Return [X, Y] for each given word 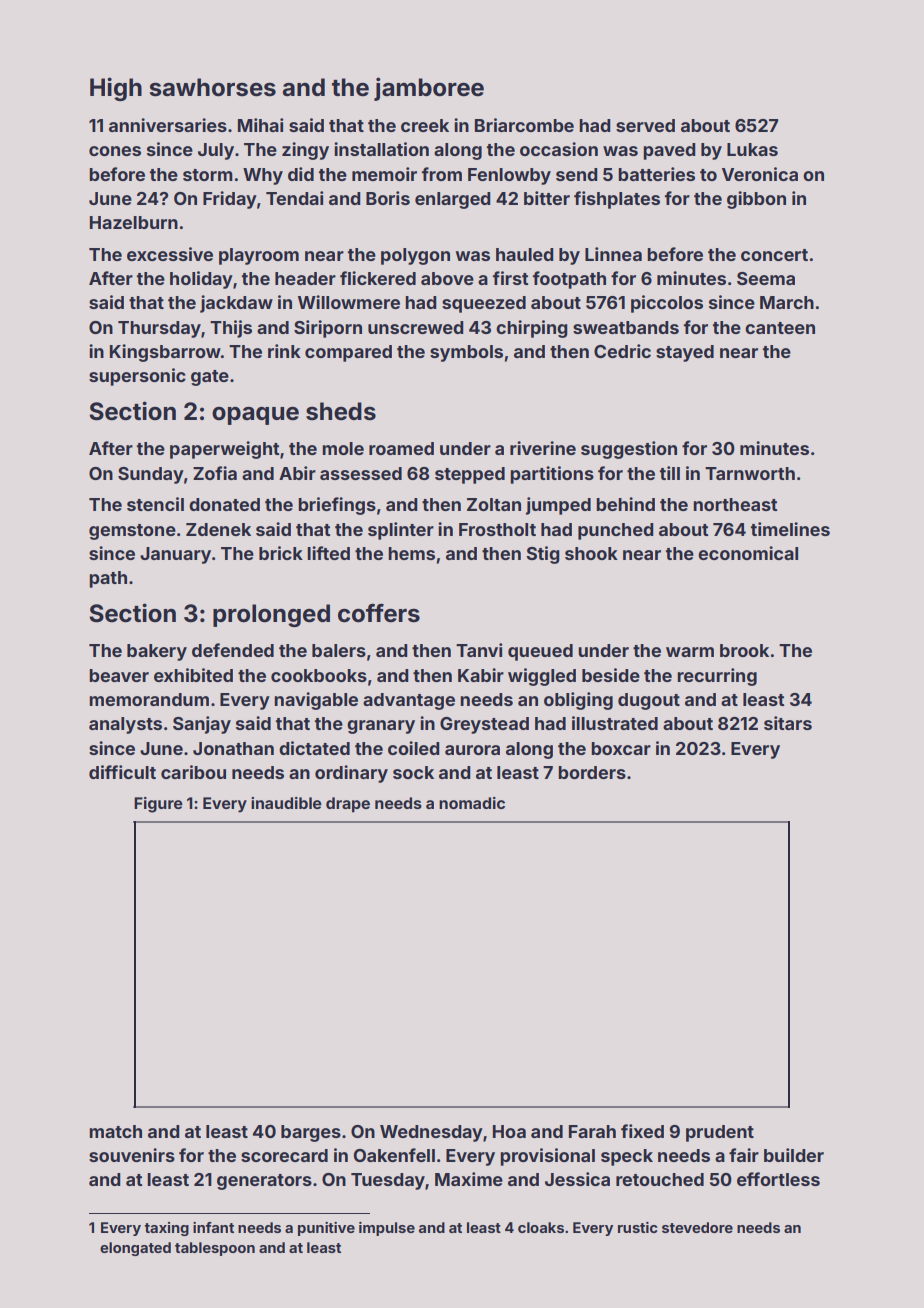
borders [592, 772]
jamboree [429, 89]
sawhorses [213, 87]
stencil [155, 504]
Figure [158, 805]
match [115, 1131]
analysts [125, 725]
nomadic [472, 803]
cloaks [541, 1227]
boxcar [621, 748]
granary [381, 727]
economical [748, 553]
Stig [543, 555]
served [645, 125]
